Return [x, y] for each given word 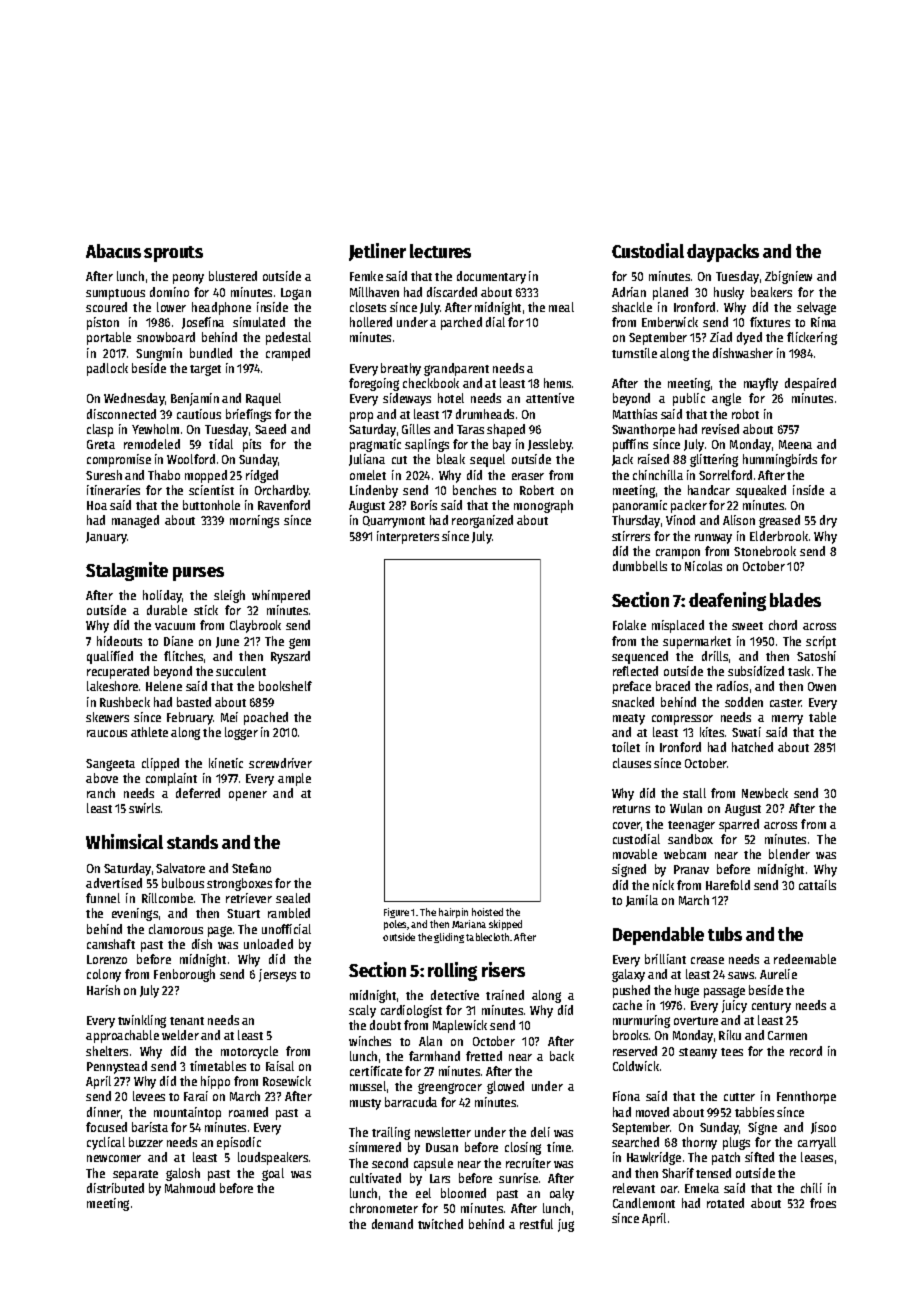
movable [635, 854]
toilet [626, 747]
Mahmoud [190, 1188]
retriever [249, 898]
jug [566, 1225]
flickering [812, 338]
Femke [366, 276]
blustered [233, 276]
